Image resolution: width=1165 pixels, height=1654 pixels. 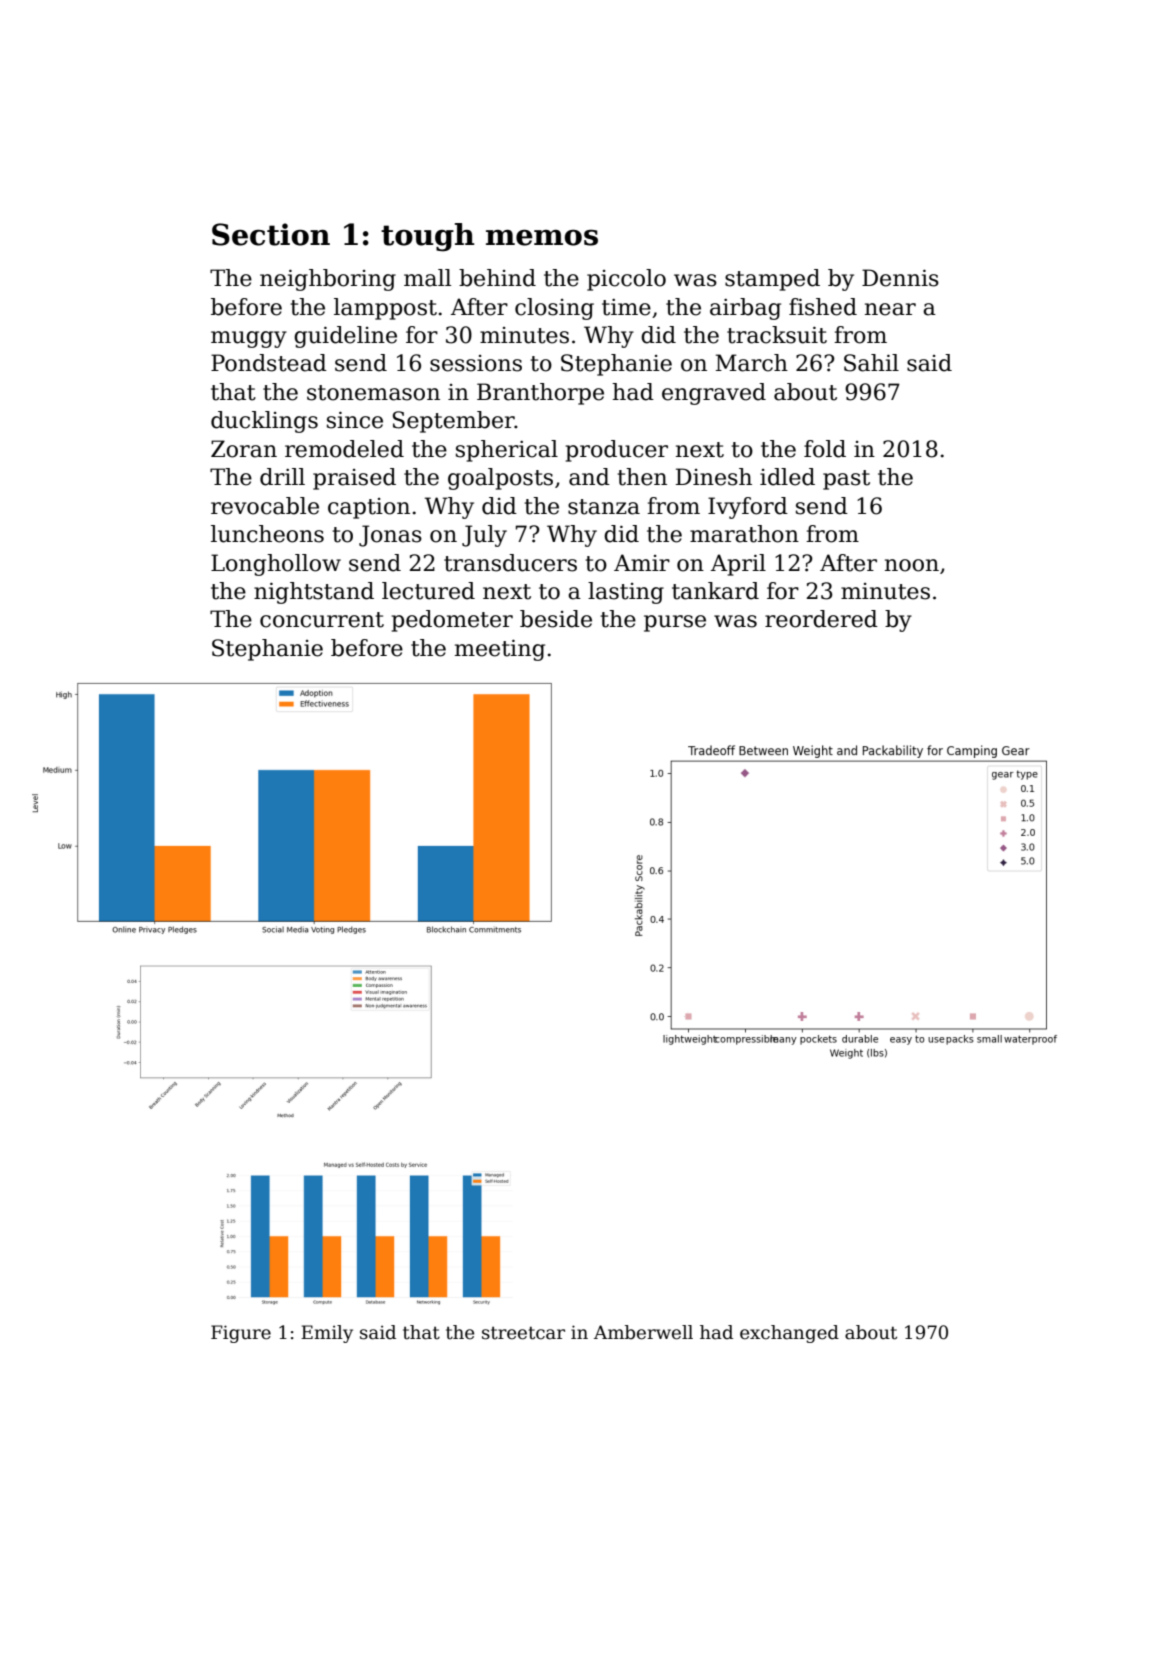 What do you see at coordinates (510, 563) in the page?
I see `transducers` at bounding box center [510, 563].
